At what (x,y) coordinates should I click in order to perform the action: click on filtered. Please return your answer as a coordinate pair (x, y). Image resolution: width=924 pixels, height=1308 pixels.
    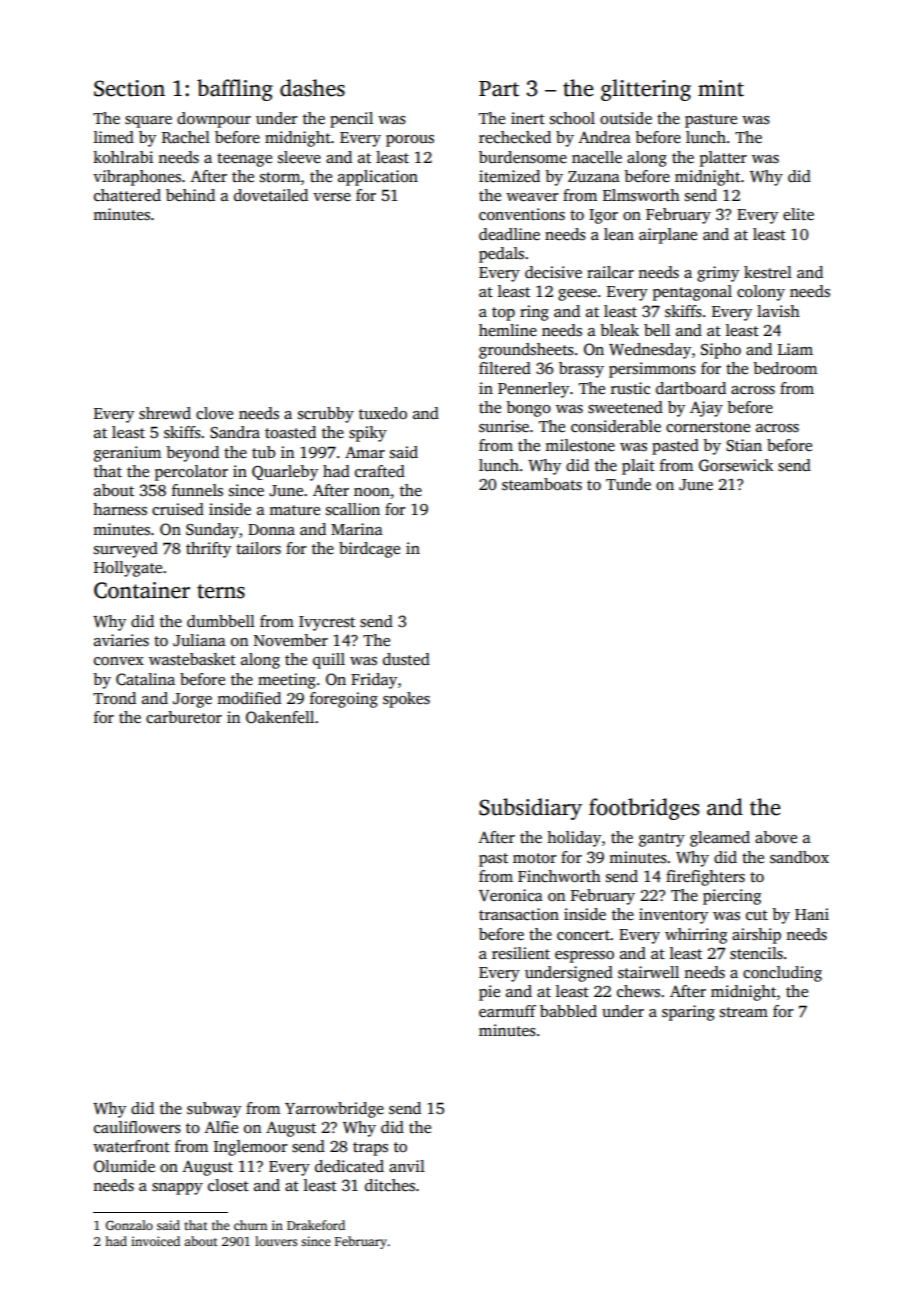
    Looking at the image, I should click on (505, 368).
